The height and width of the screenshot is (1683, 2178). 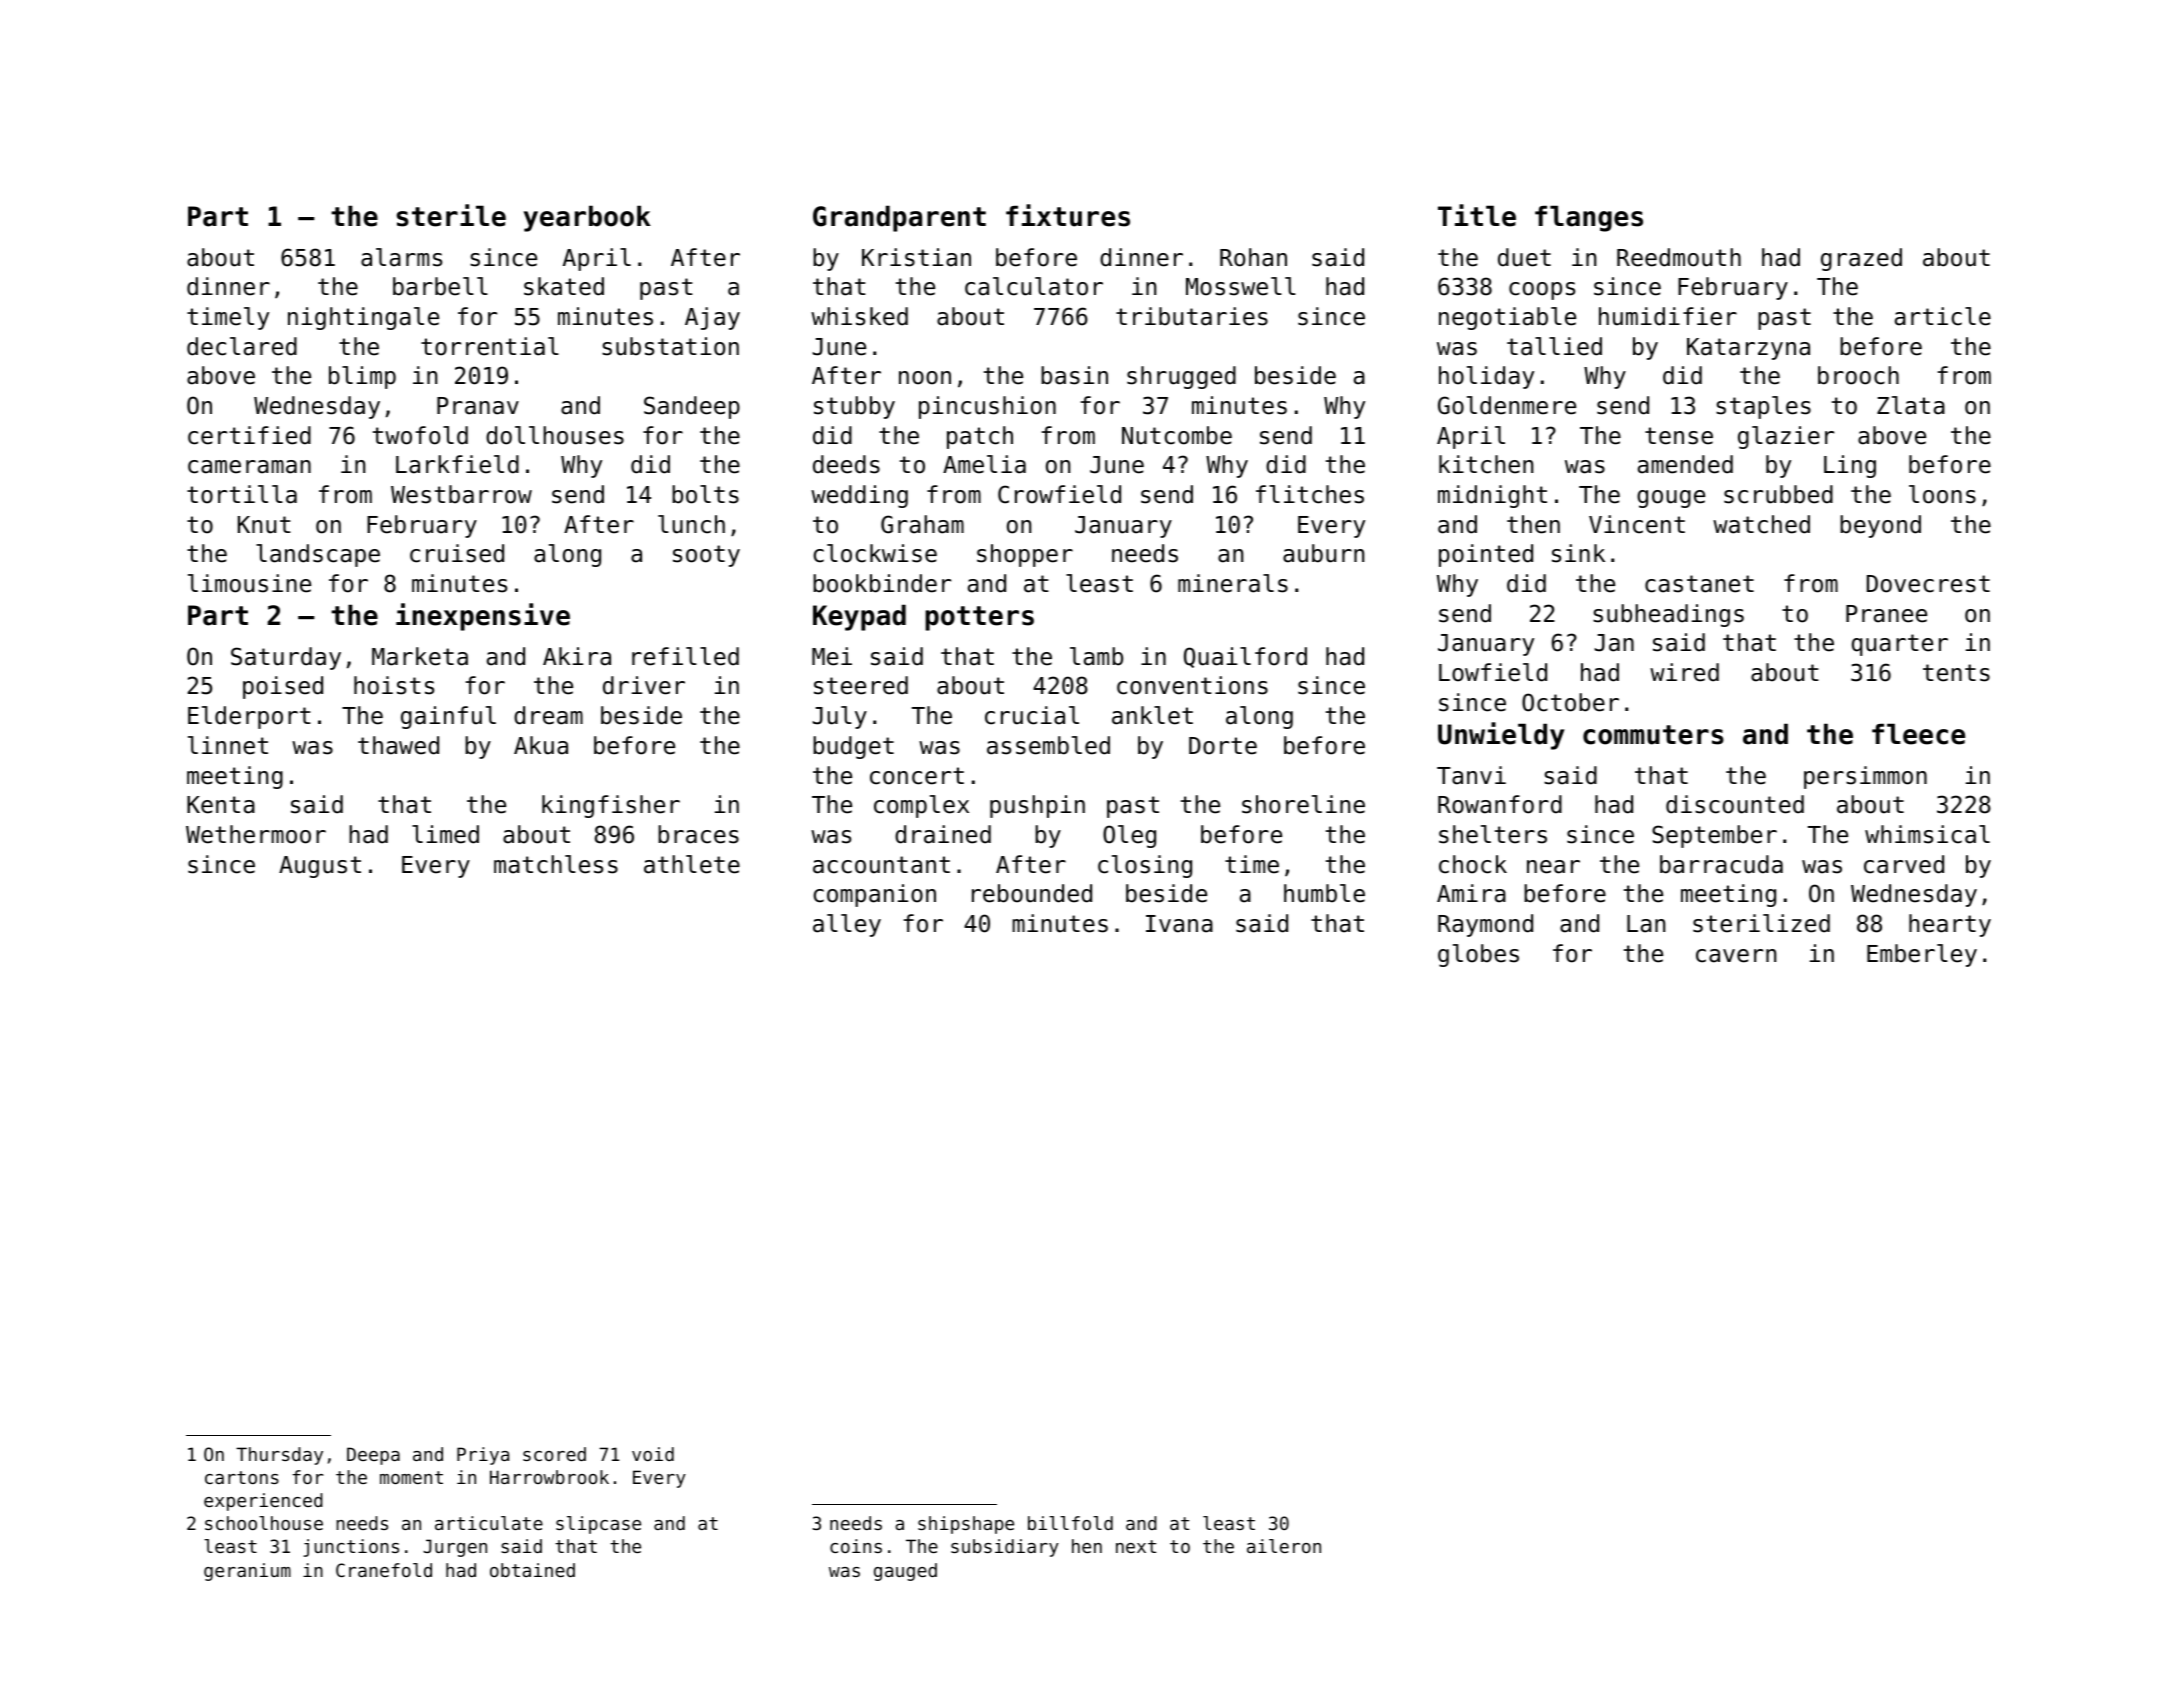 What do you see at coordinates (1070, 1523) in the screenshot?
I see `billfold` at bounding box center [1070, 1523].
